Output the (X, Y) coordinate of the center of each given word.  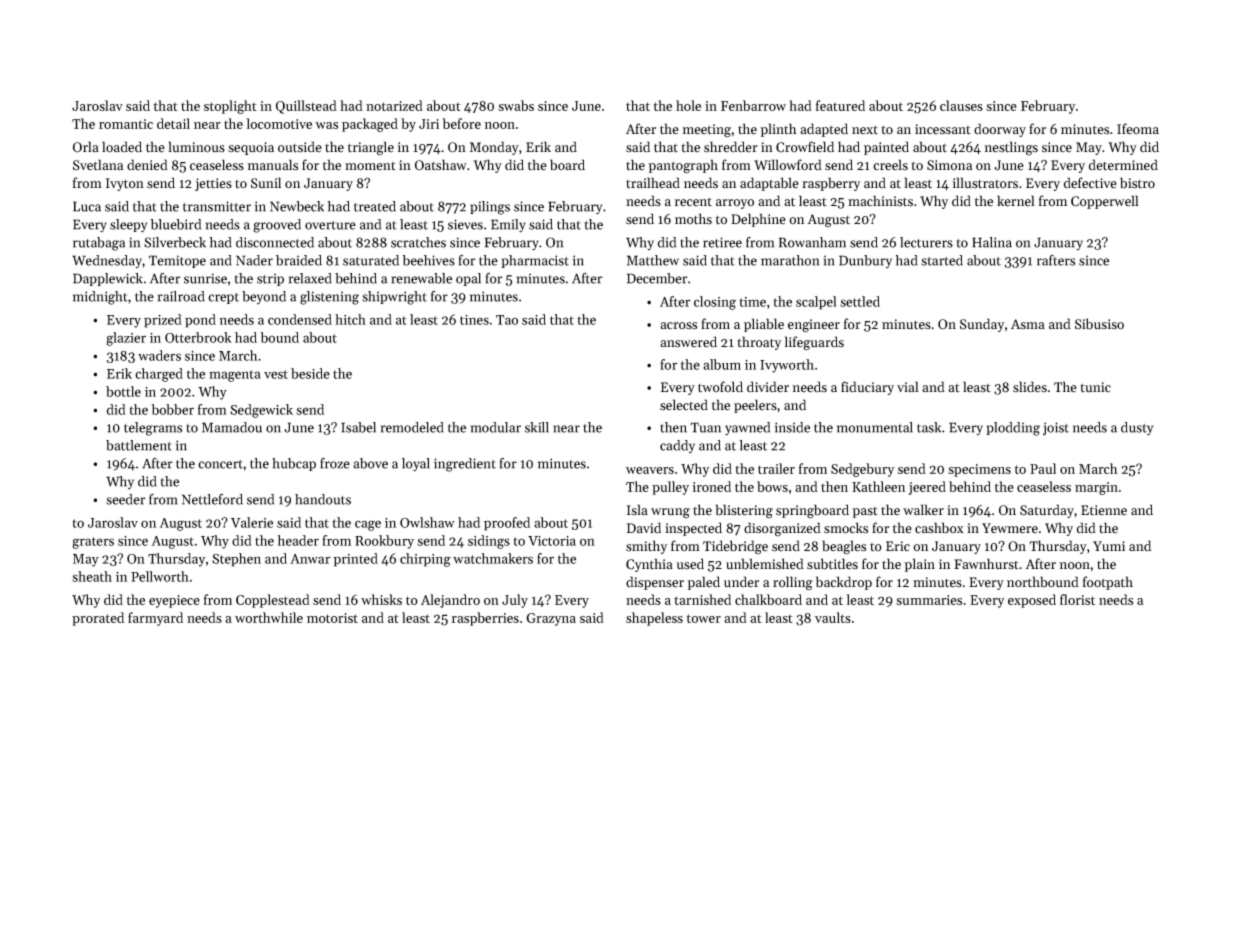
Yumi (1109, 546)
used (690, 564)
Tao (507, 320)
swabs (516, 105)
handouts (323, 499)
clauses (961, 105)
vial (908, 386)
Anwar (310, 559)
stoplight (230, 107)
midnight (100, 298)
